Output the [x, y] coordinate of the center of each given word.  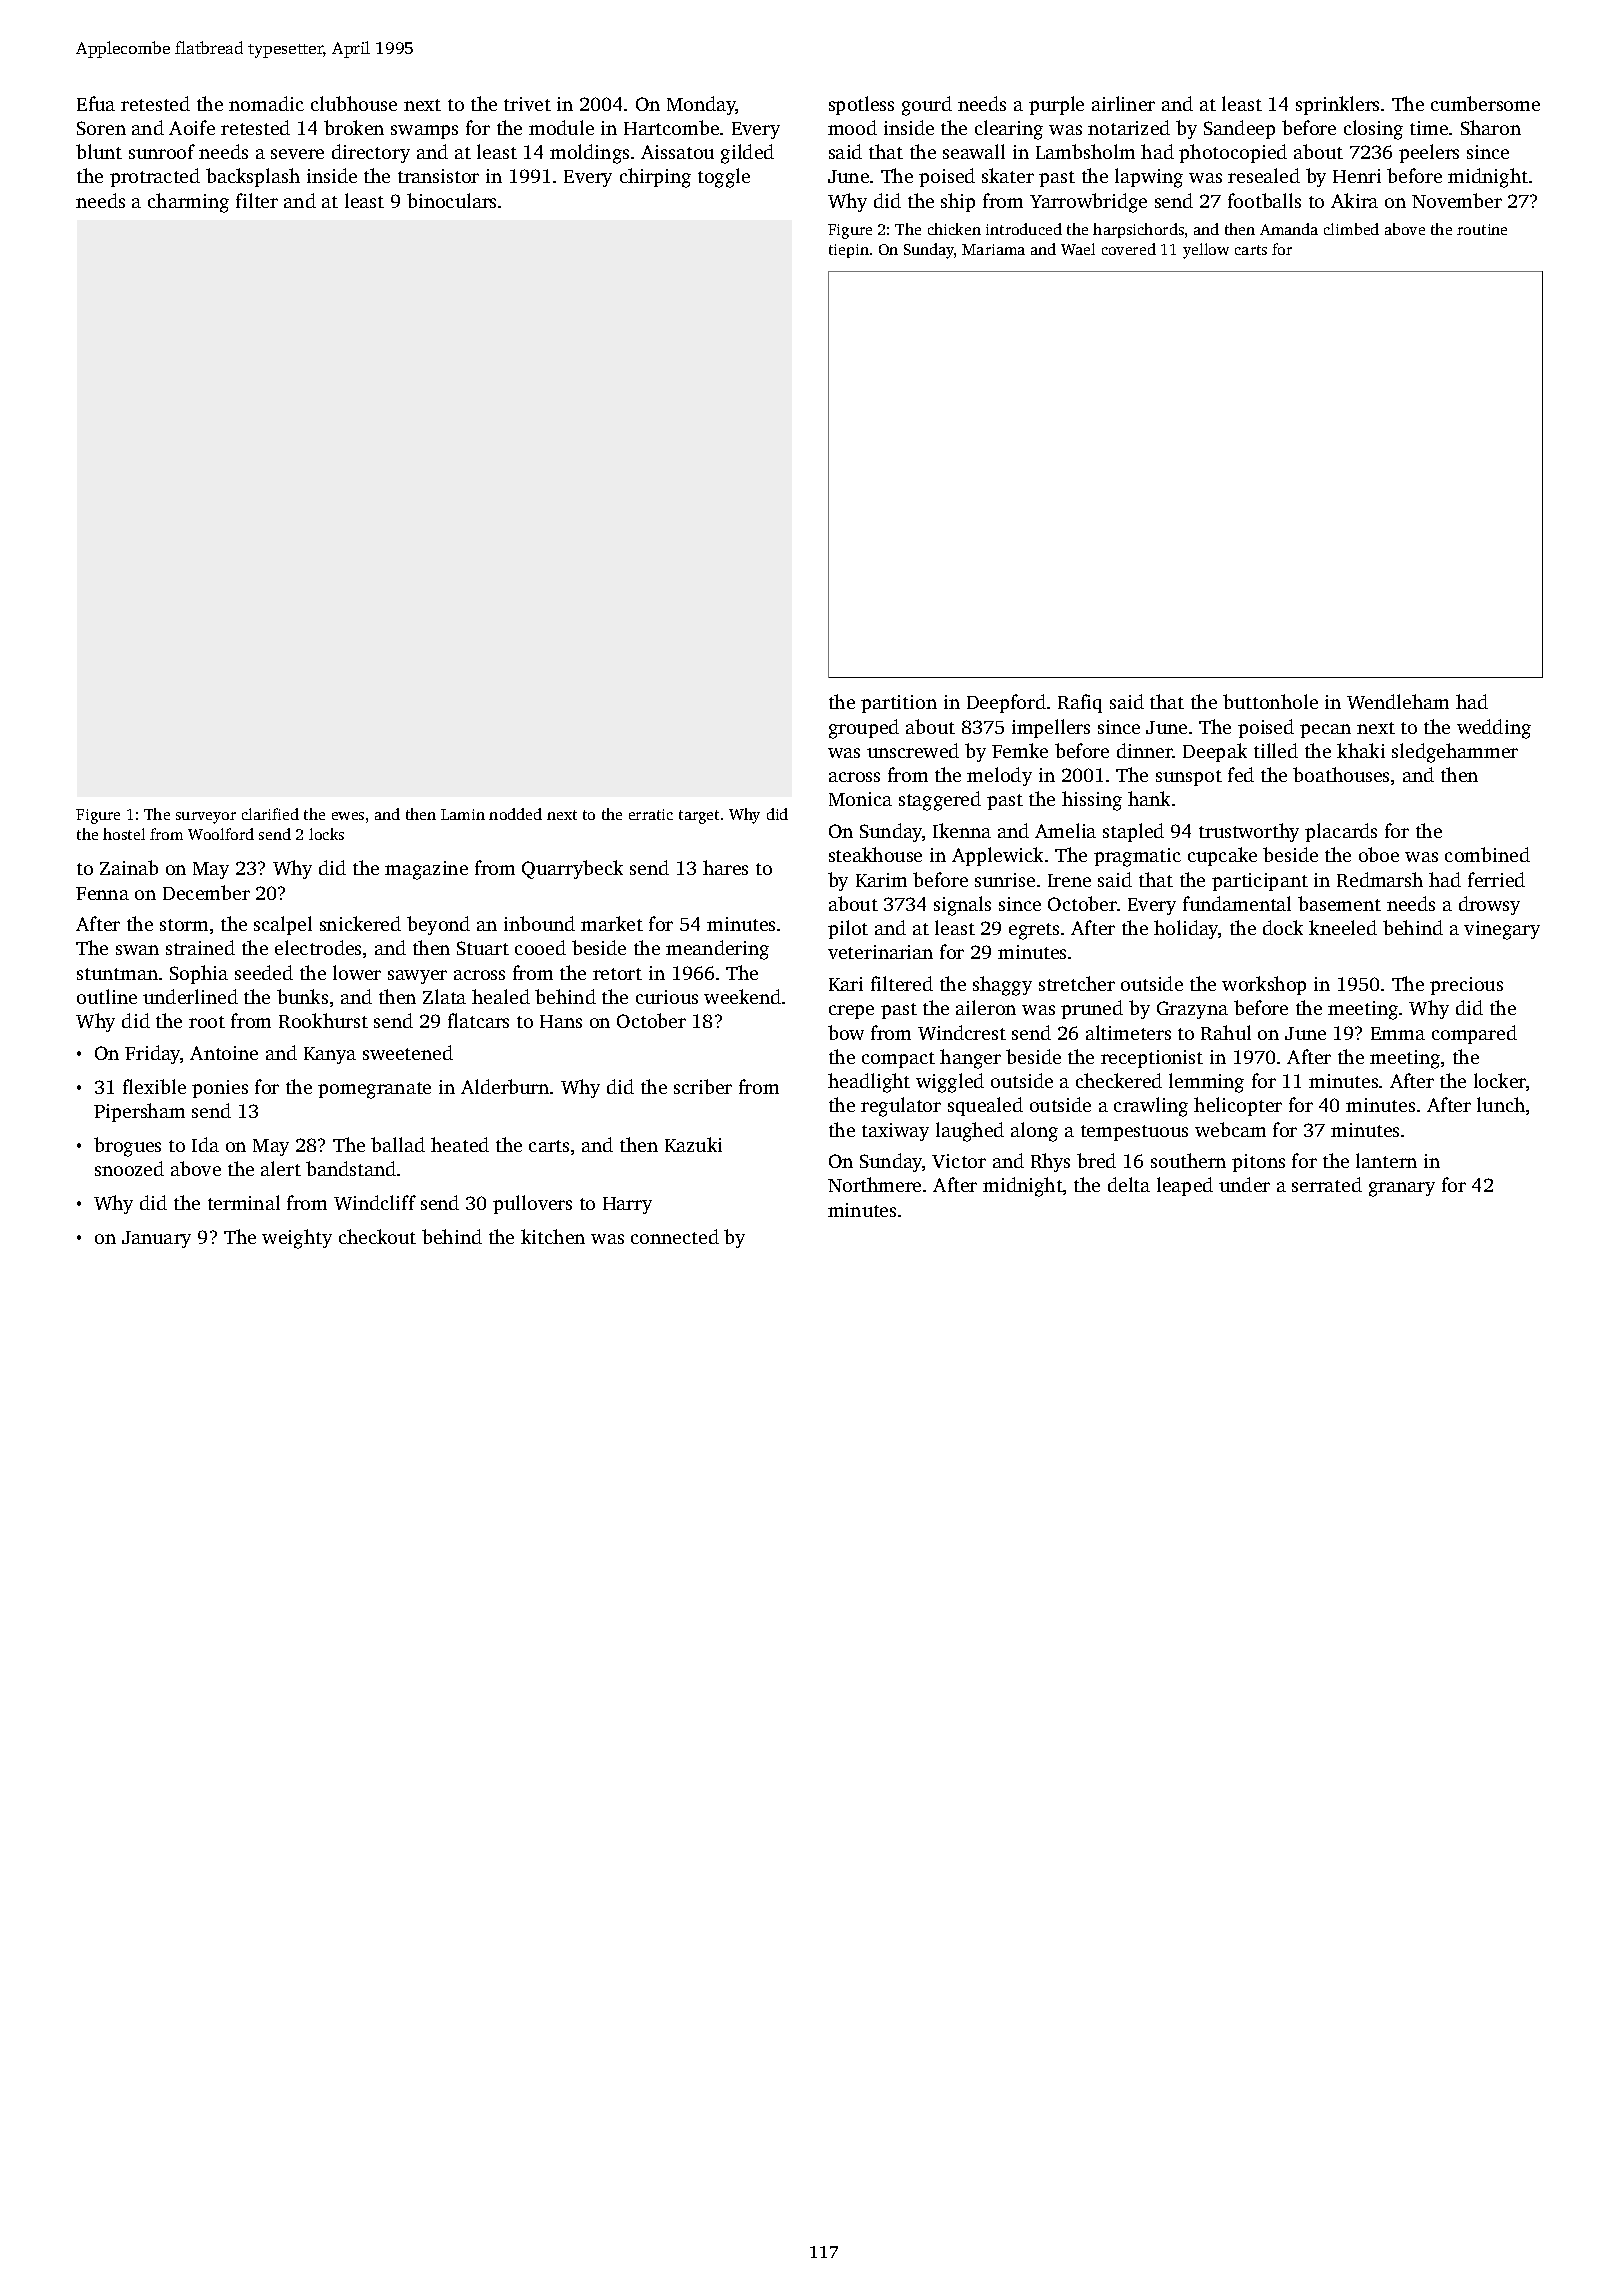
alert [281, 1168]
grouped [864, 729]
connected [675, 1236]
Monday [701, 105]
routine [1482, 229]
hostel [124, 834]
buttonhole [1270, 701]
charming [188, 203]
